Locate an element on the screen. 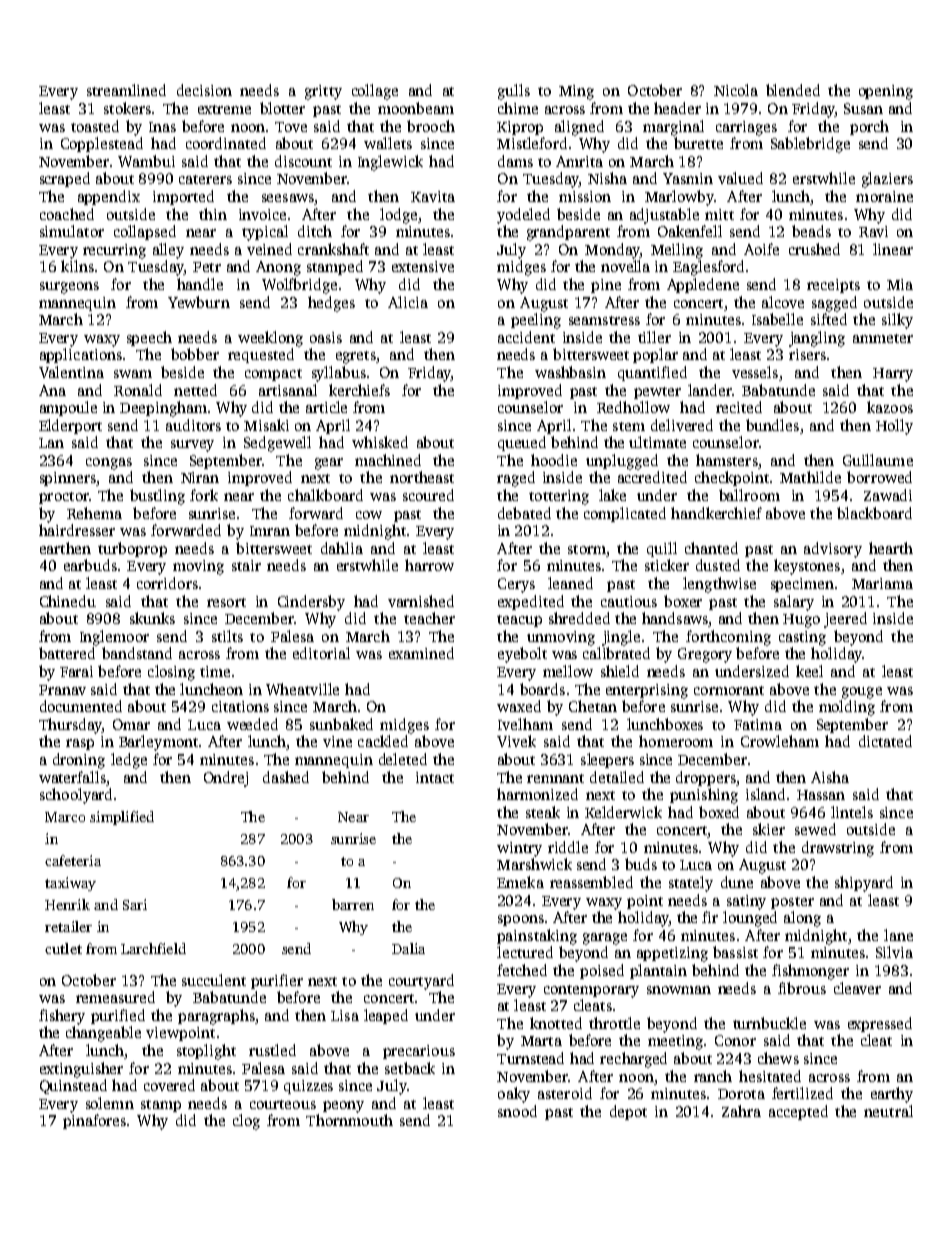 This screenshot has height=1233, width=952. snood is located at coordinates (517, 1111).
